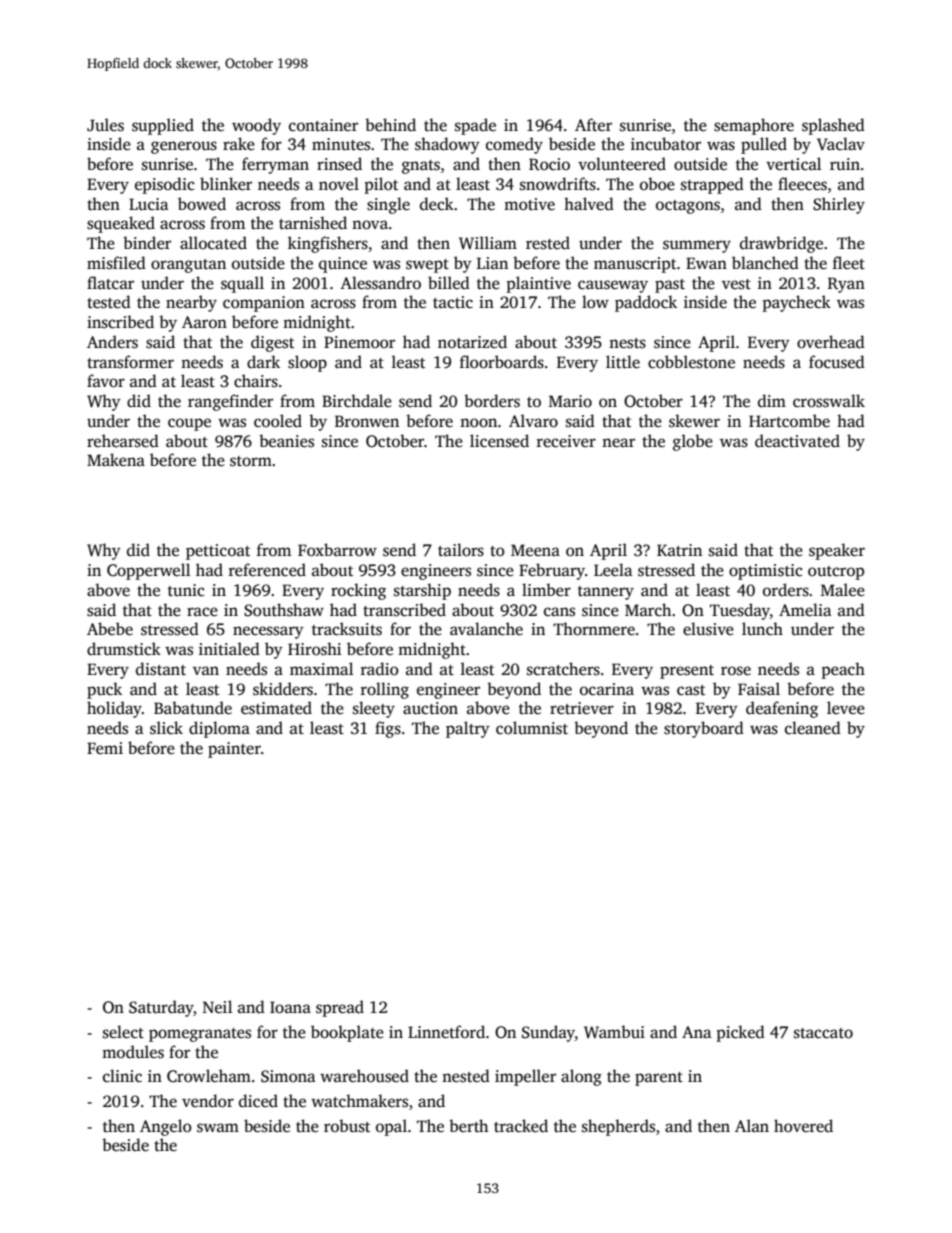 The height and width of the screenshot is (1233, 952). Describe the element at coordinates (754, 126) in the screenshot. I see `semaphore` at that location.
